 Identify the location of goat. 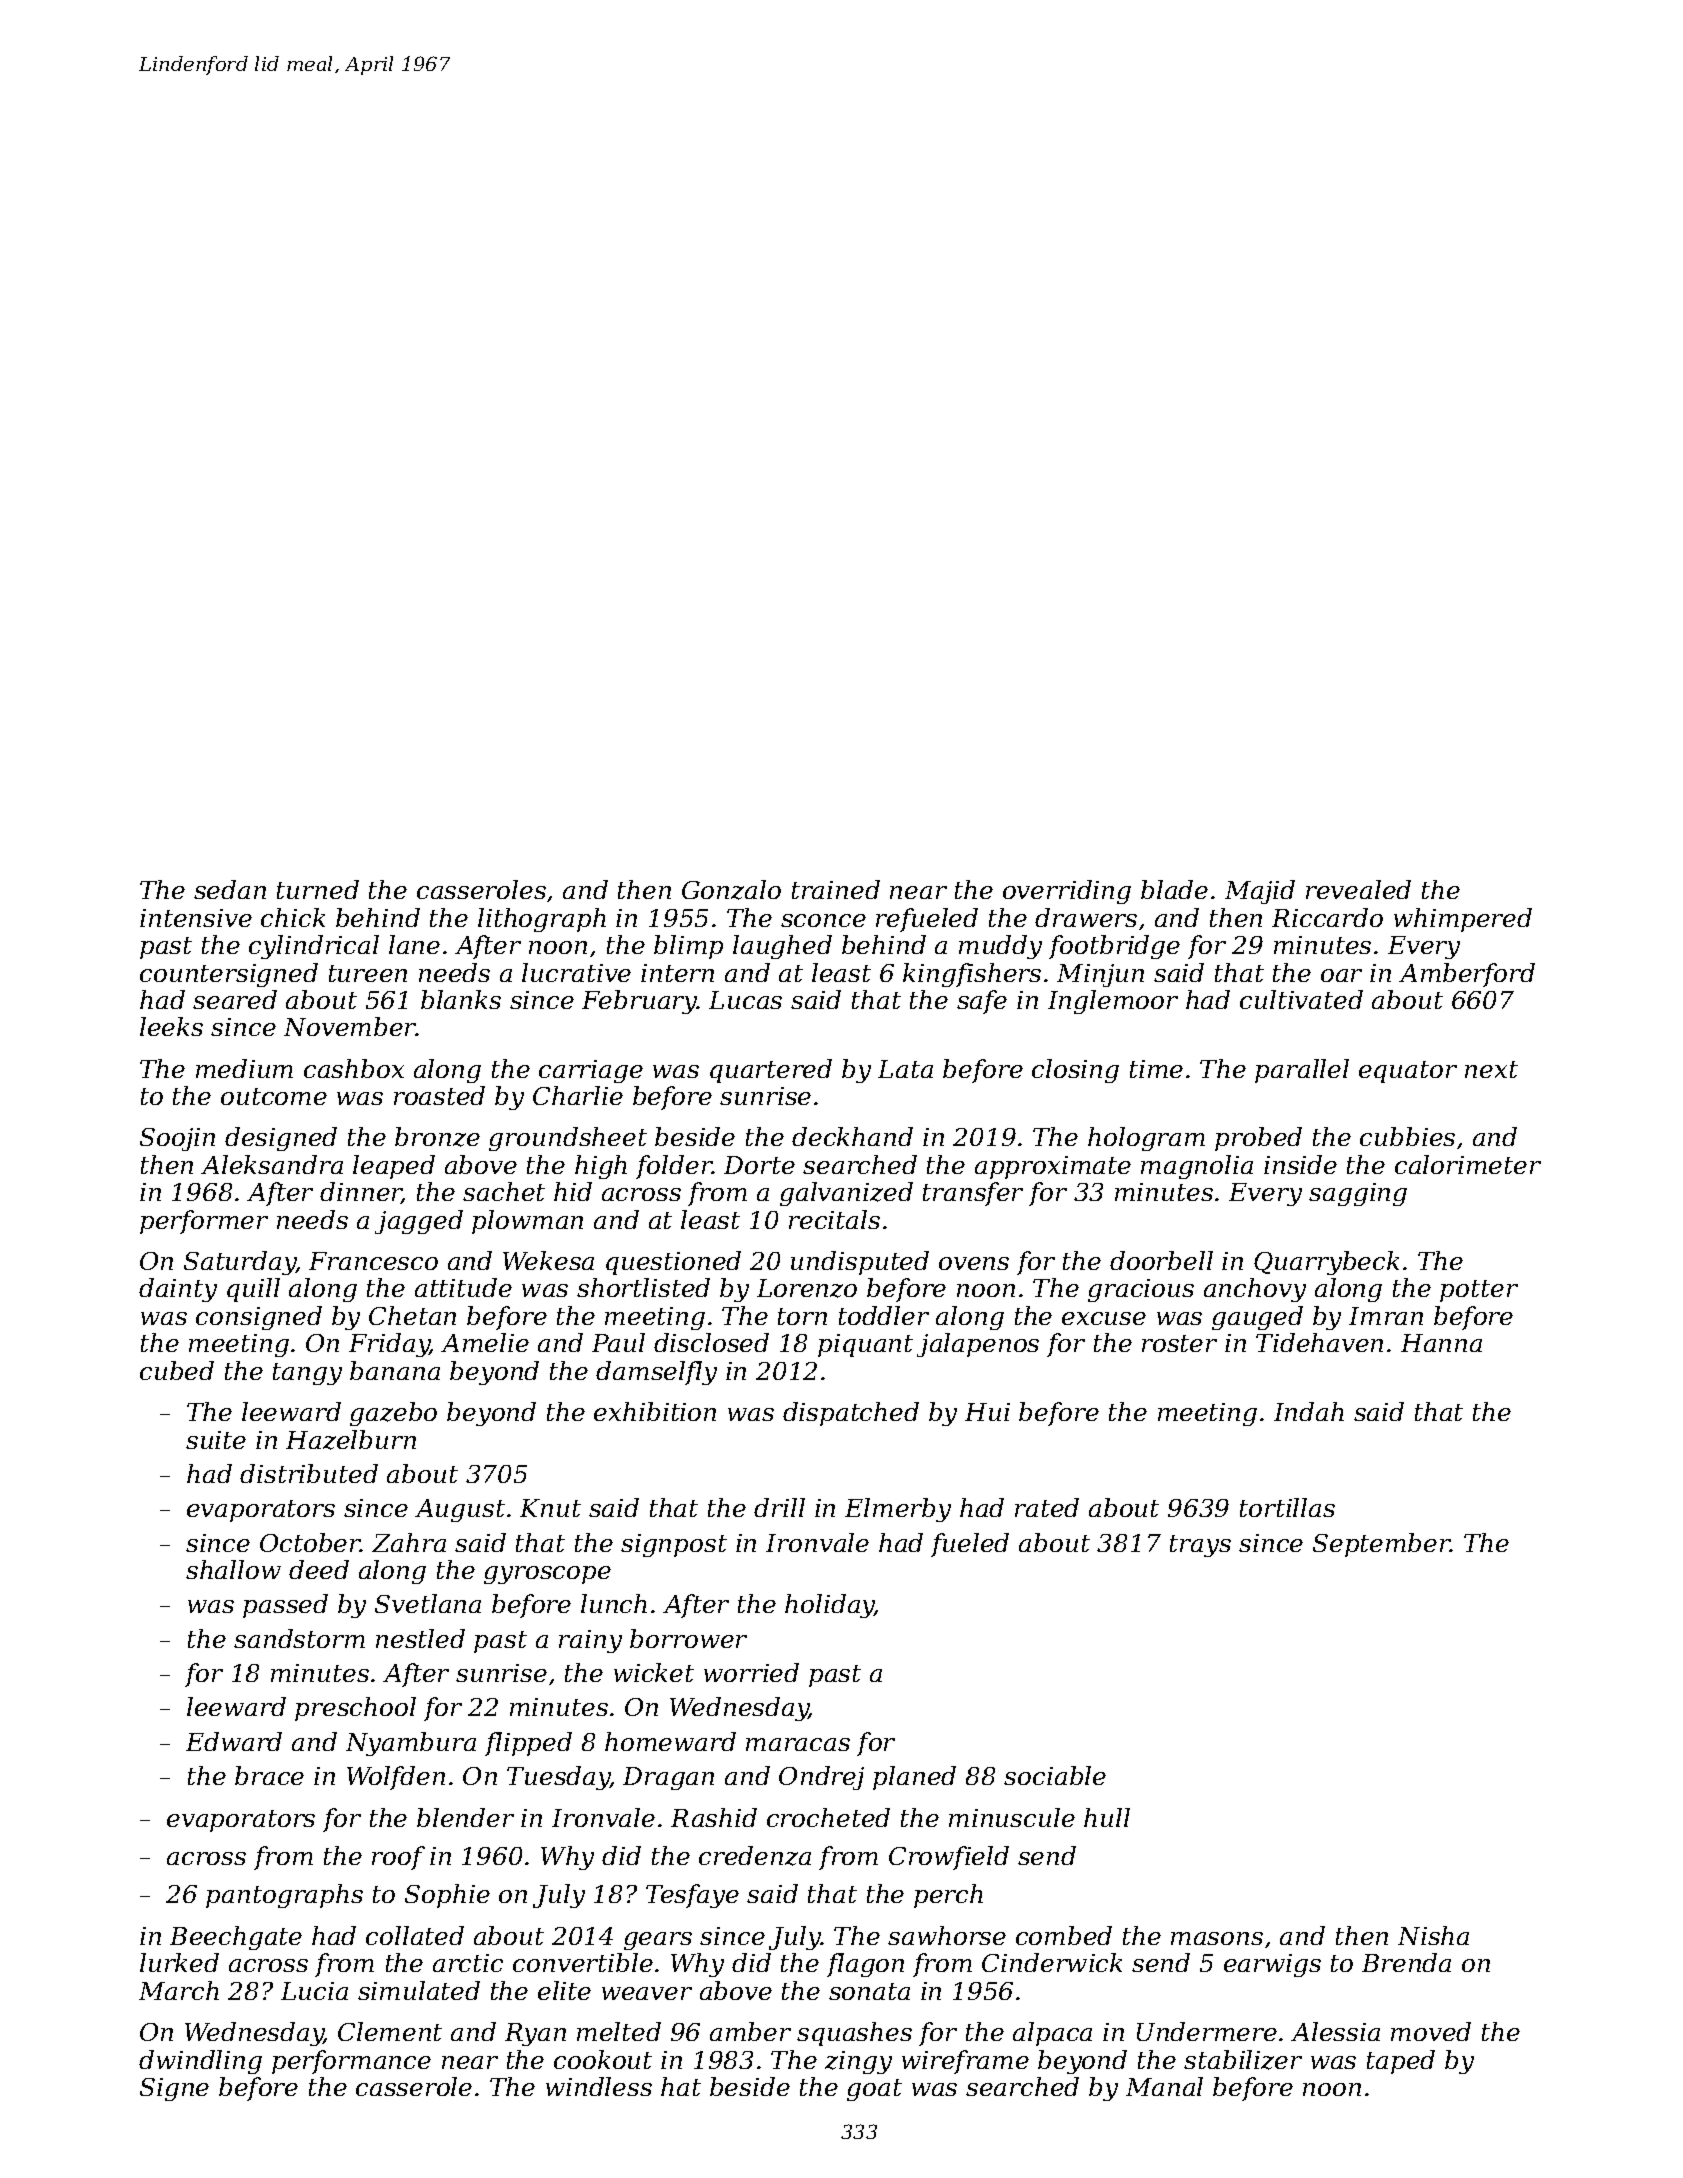
(874, 2090).
